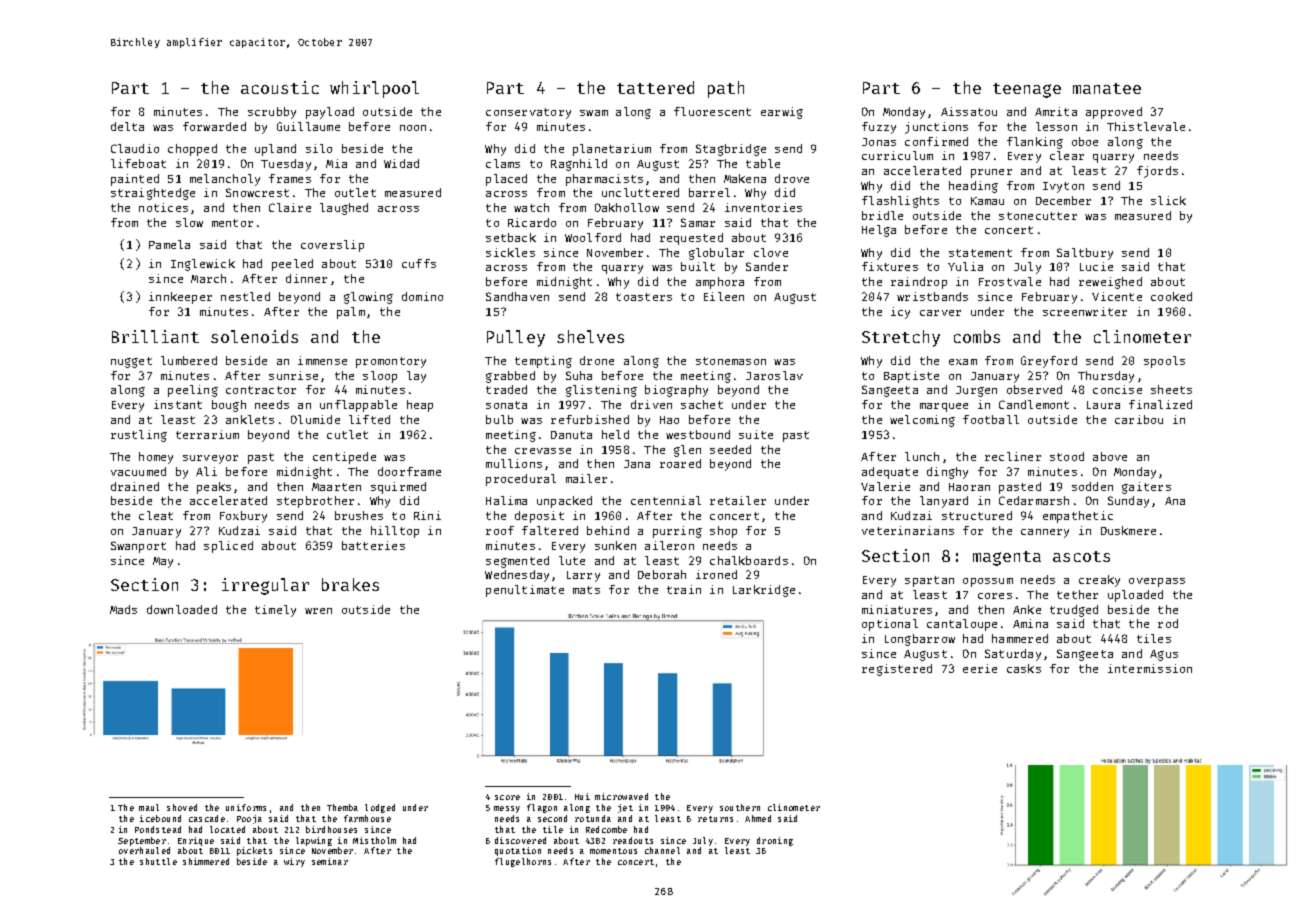  What do you see at coordinates (911, 377) in the page?
I see `Baptiste` at bounding box center [911, 377].
